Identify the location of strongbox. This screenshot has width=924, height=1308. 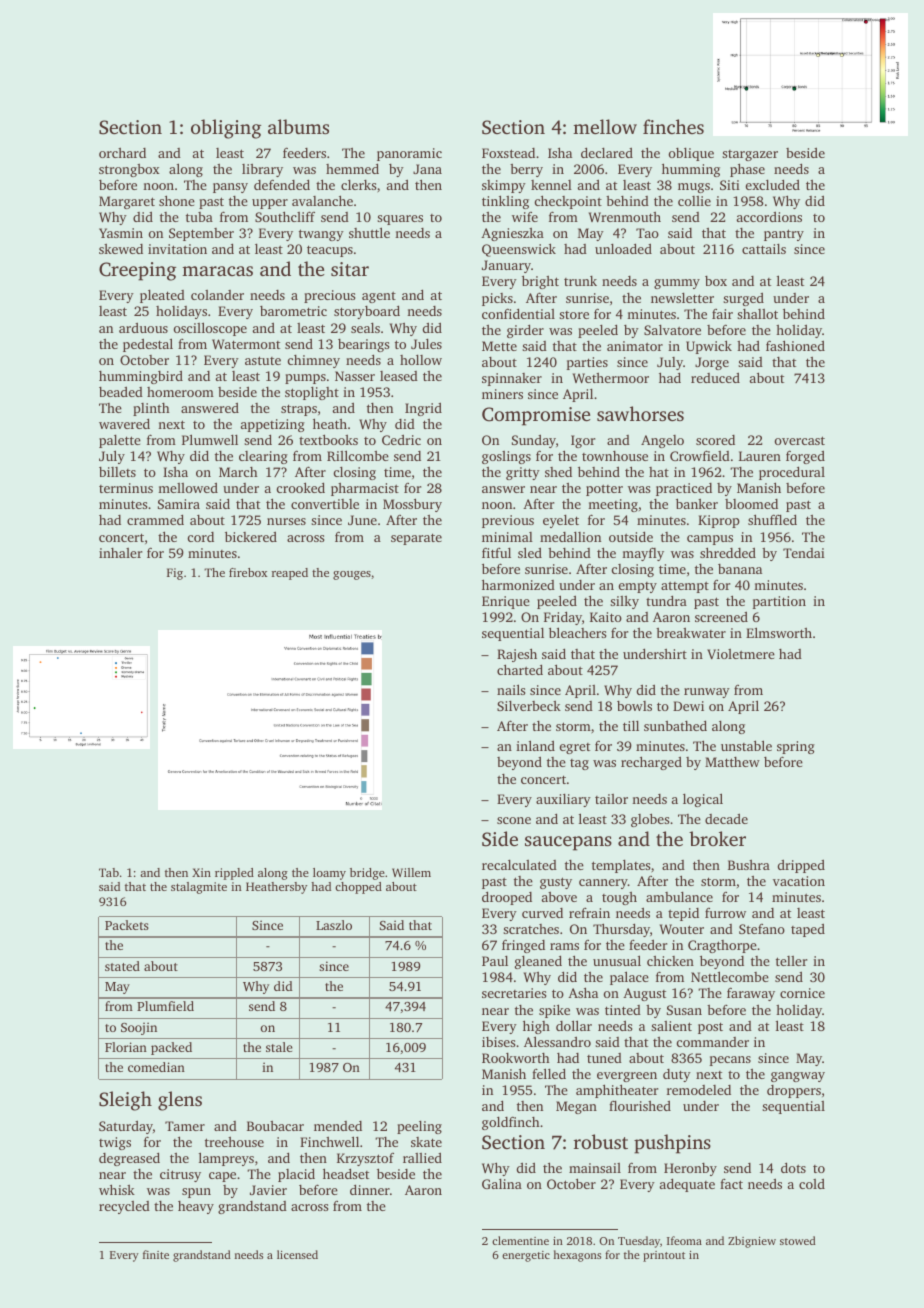
(129, 170).
